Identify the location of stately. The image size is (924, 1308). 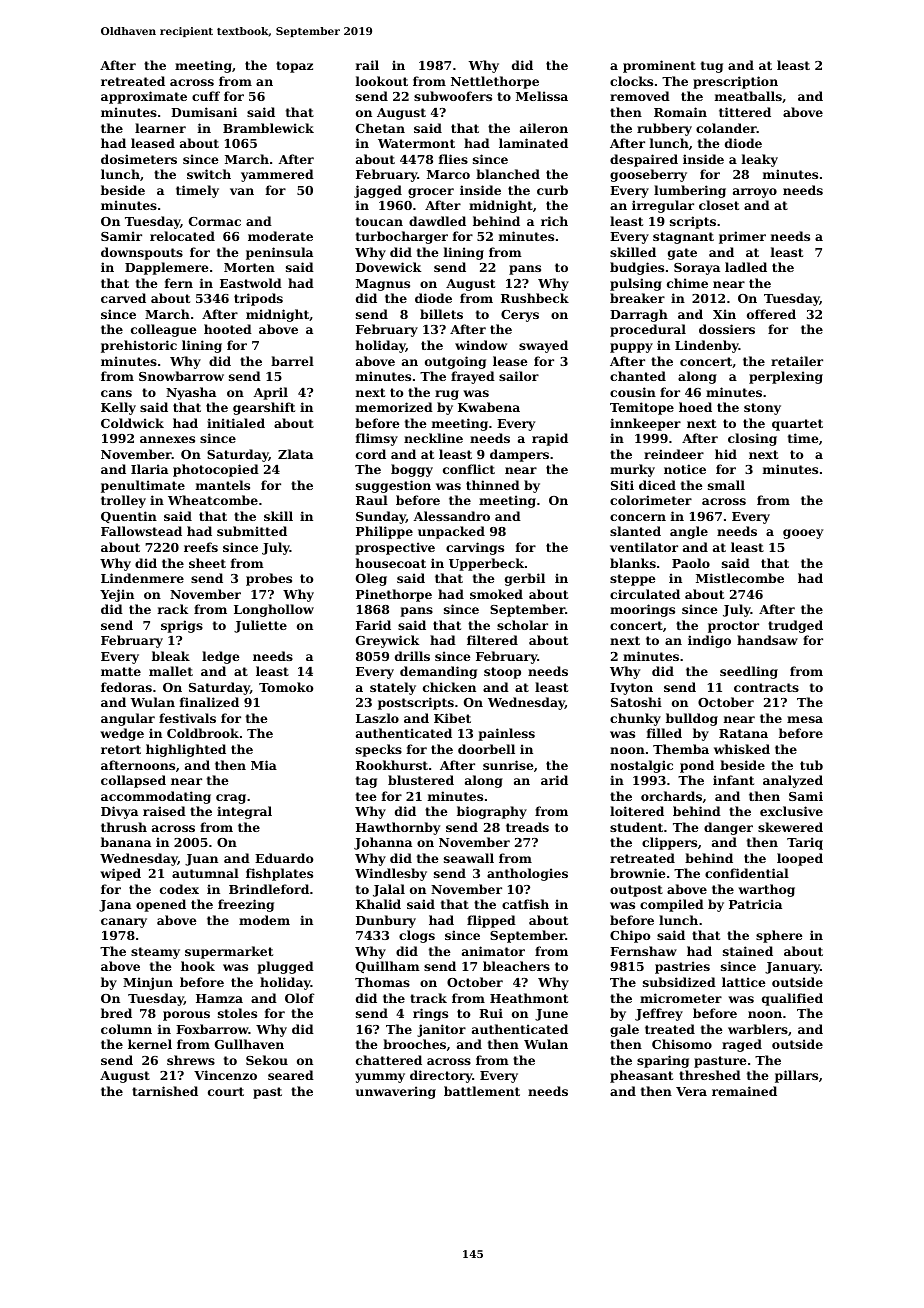
(393, 688).
